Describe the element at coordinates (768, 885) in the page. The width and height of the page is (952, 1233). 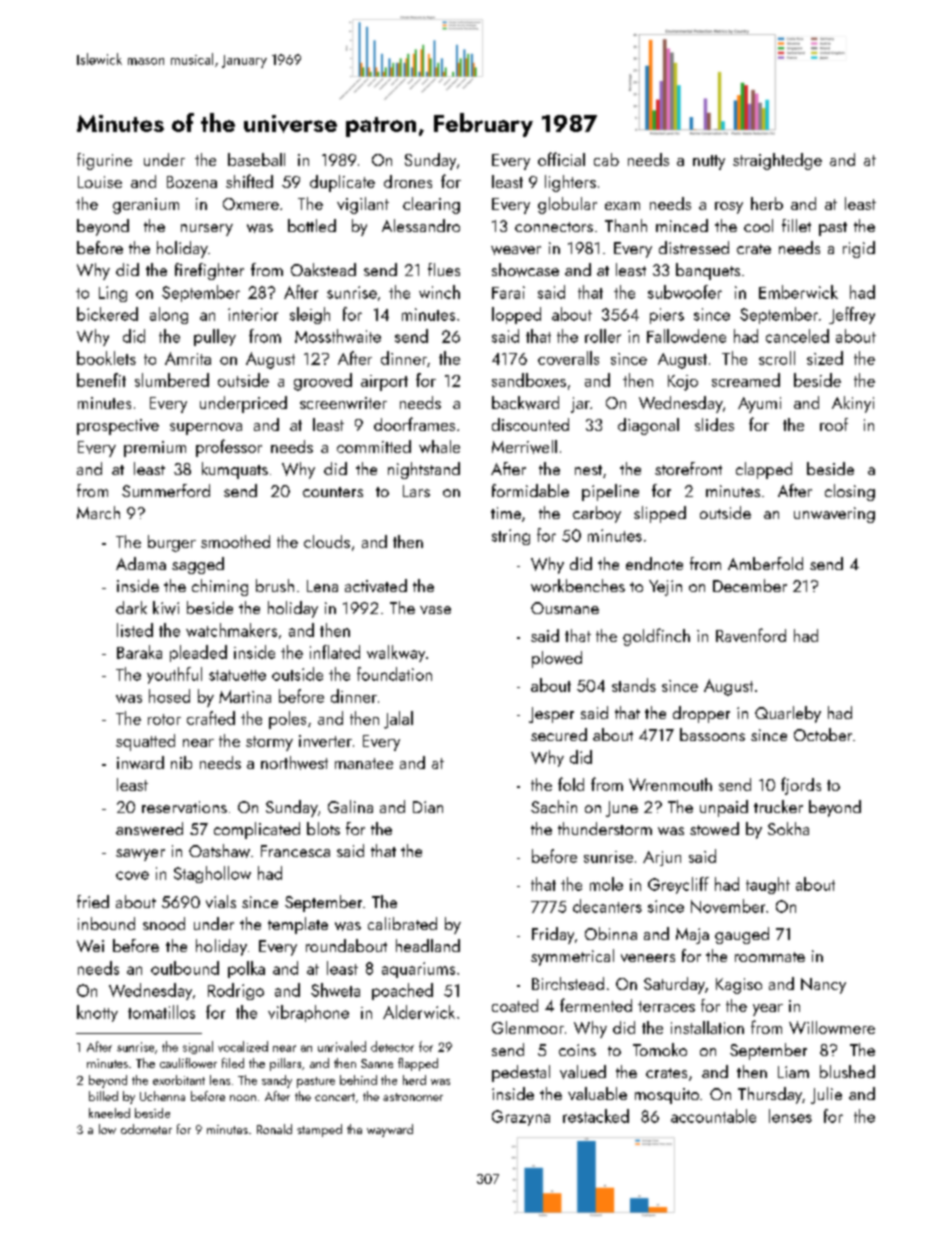
I see `taught` at that location.
